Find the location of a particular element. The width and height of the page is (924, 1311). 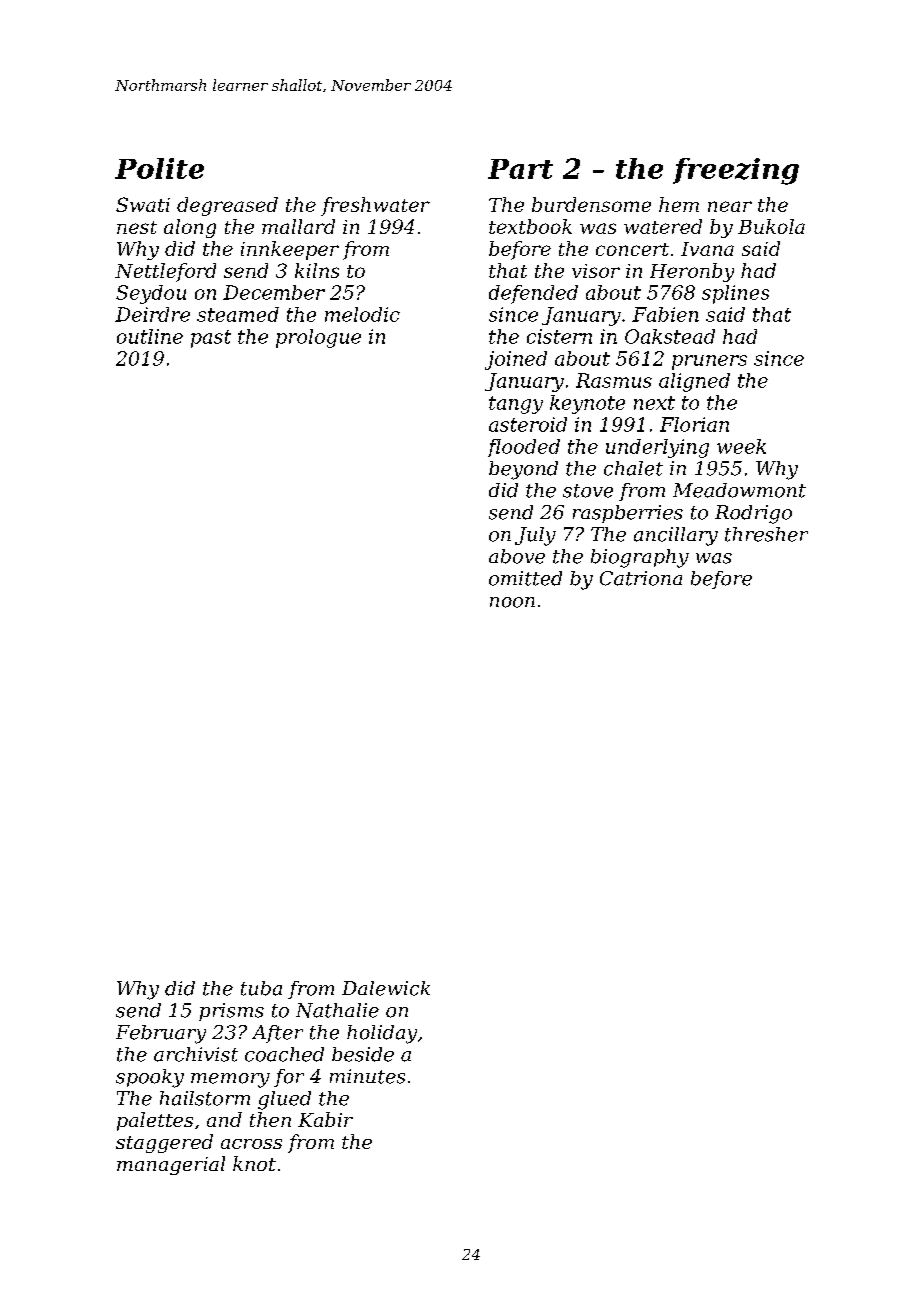

tuba is located at coordinates (261, 988).
